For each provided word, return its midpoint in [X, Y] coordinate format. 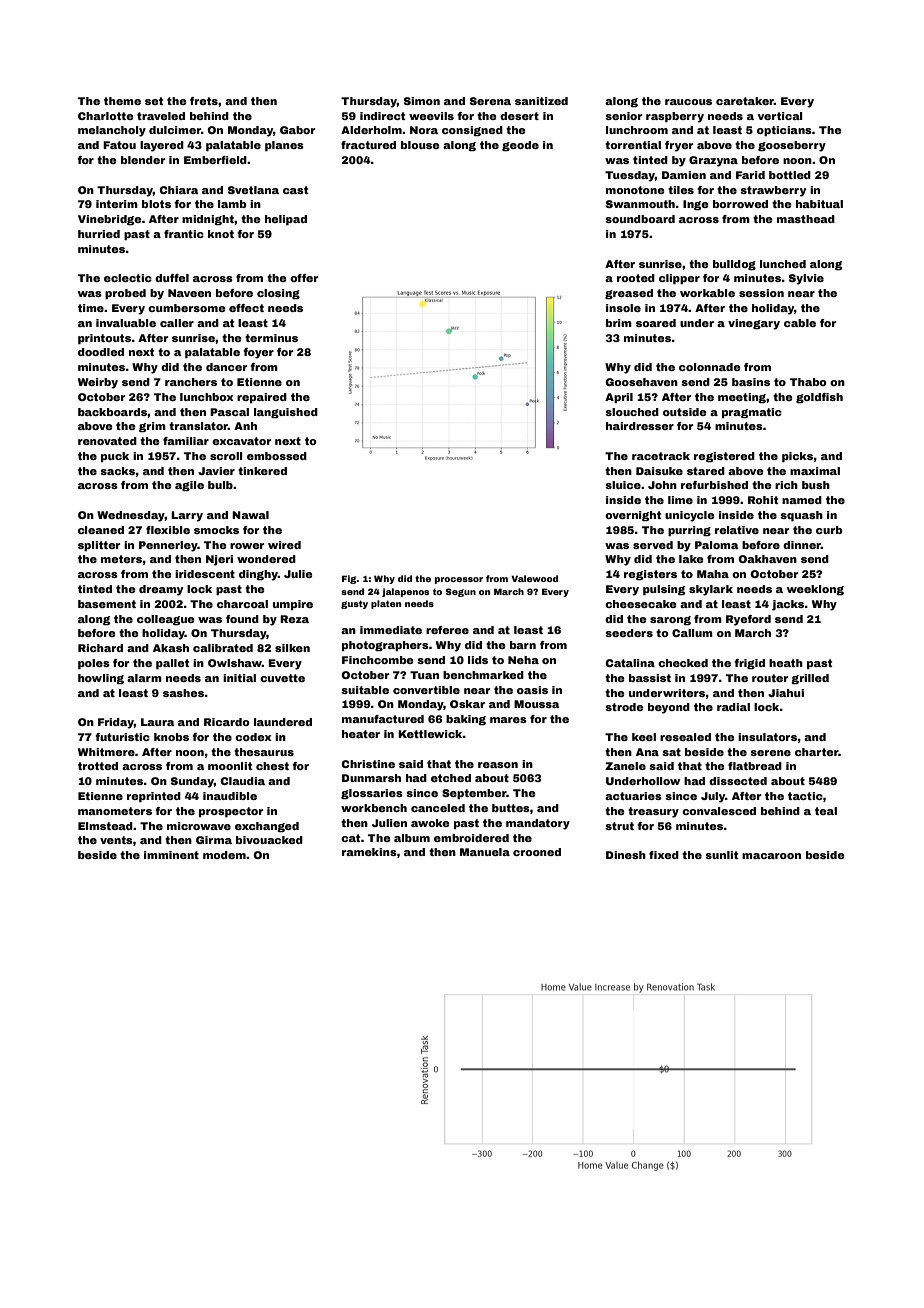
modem [224, 855]
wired [284, 545]
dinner [802, 545]
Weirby [98, 383]
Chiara [179, 190]
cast [295, 190]
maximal [815, 471]
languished [286, 413]
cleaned [101, 530]
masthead [806, 219]
